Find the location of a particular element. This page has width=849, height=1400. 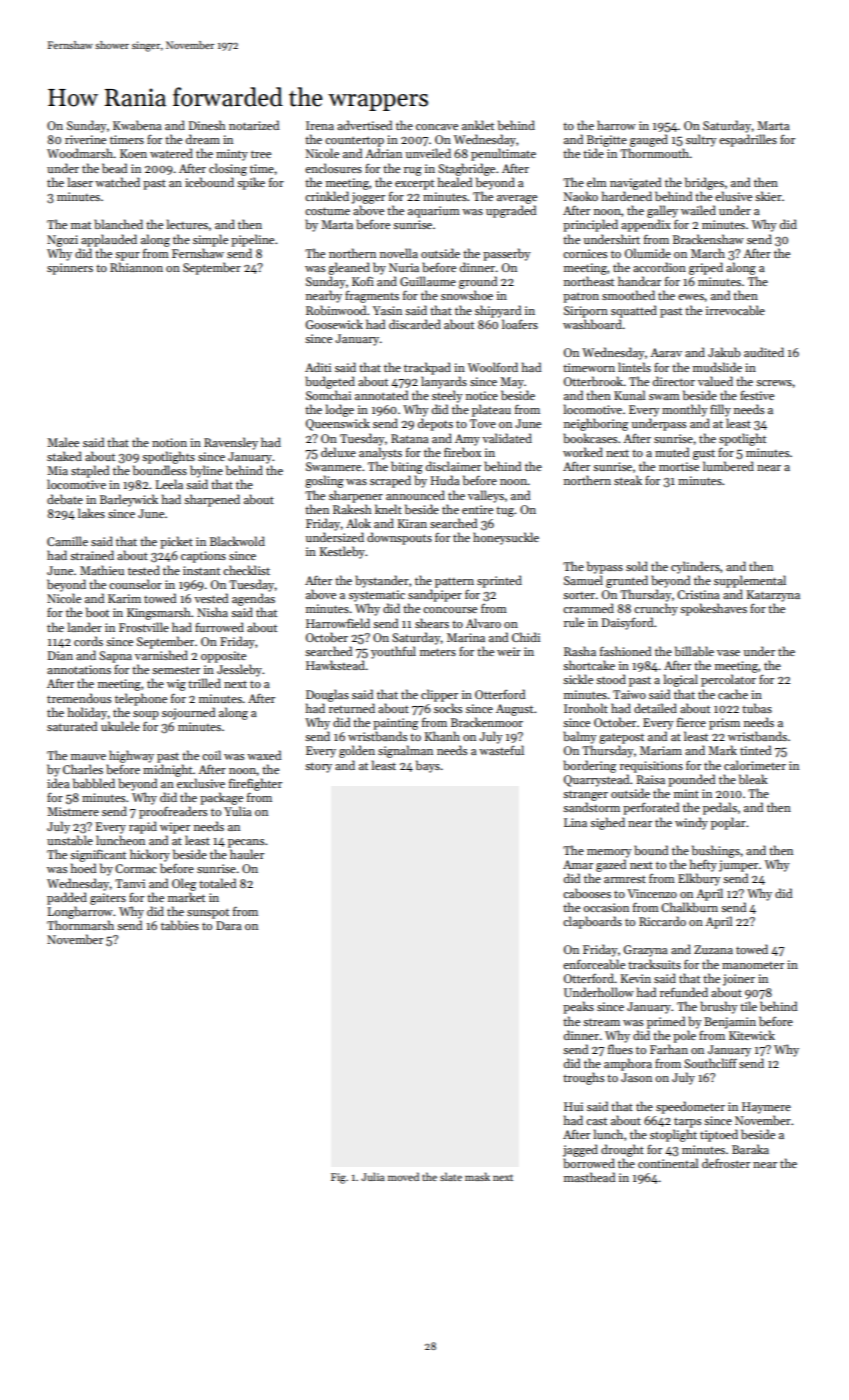

Dara is located at coordinates (229, 925).
